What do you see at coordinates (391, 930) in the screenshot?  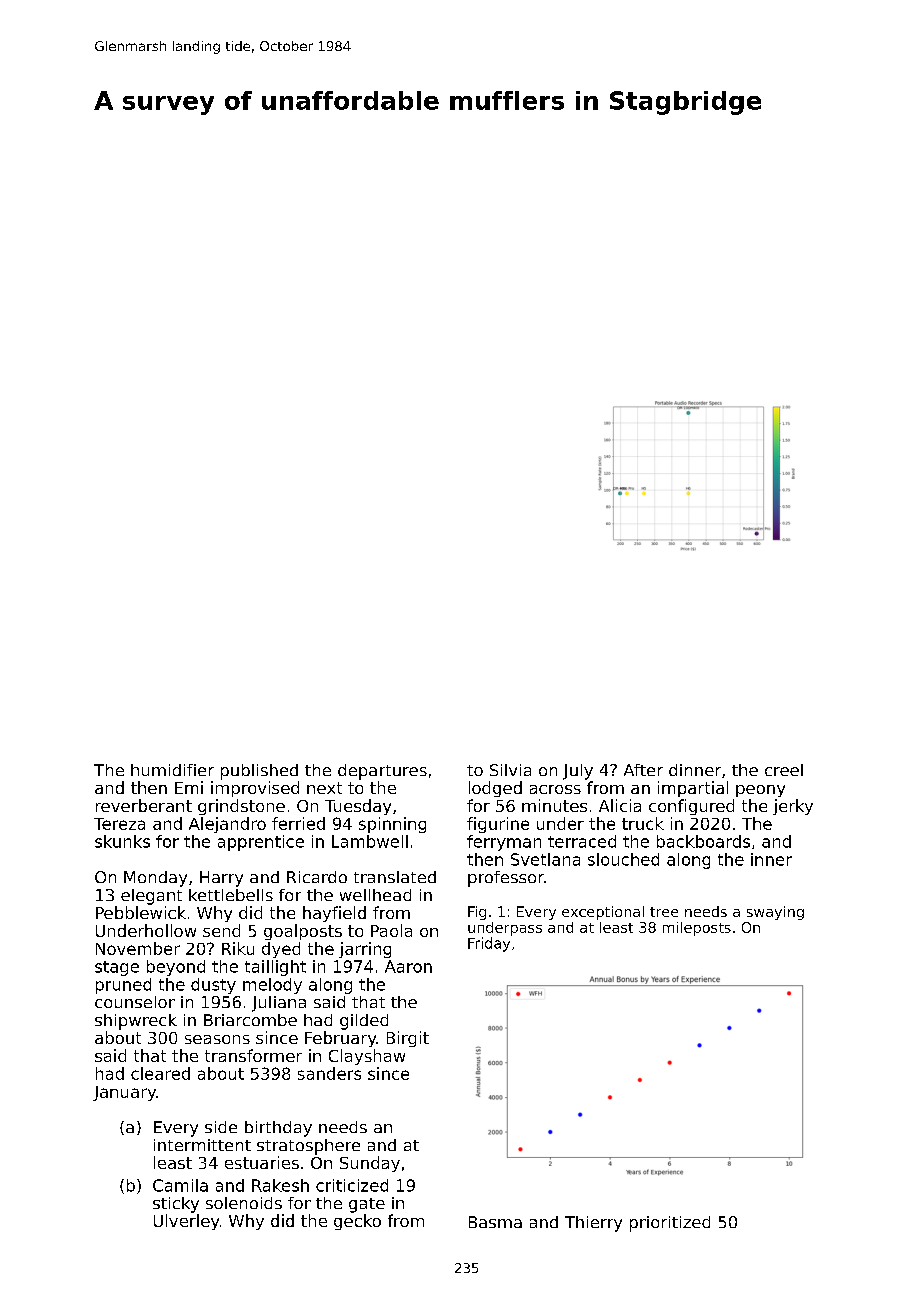 I see `Paola` at bounding box center [391, 930].
